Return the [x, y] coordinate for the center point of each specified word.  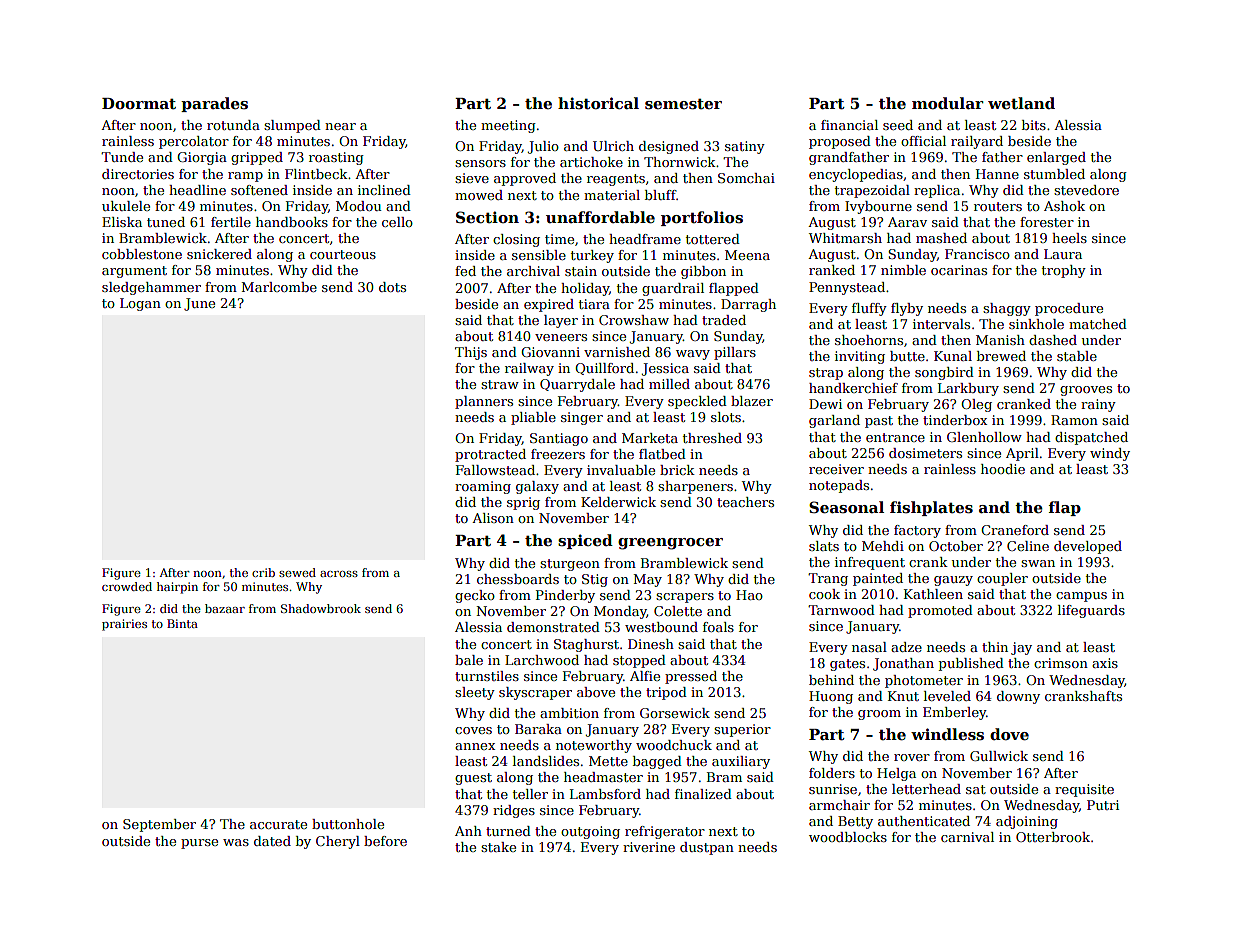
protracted [490, 455]
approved [525, 179]
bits [1034, 125]
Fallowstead [495, 470]
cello [397, 222]
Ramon [1074, 420]
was [236, 842]
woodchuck [674, 745]
